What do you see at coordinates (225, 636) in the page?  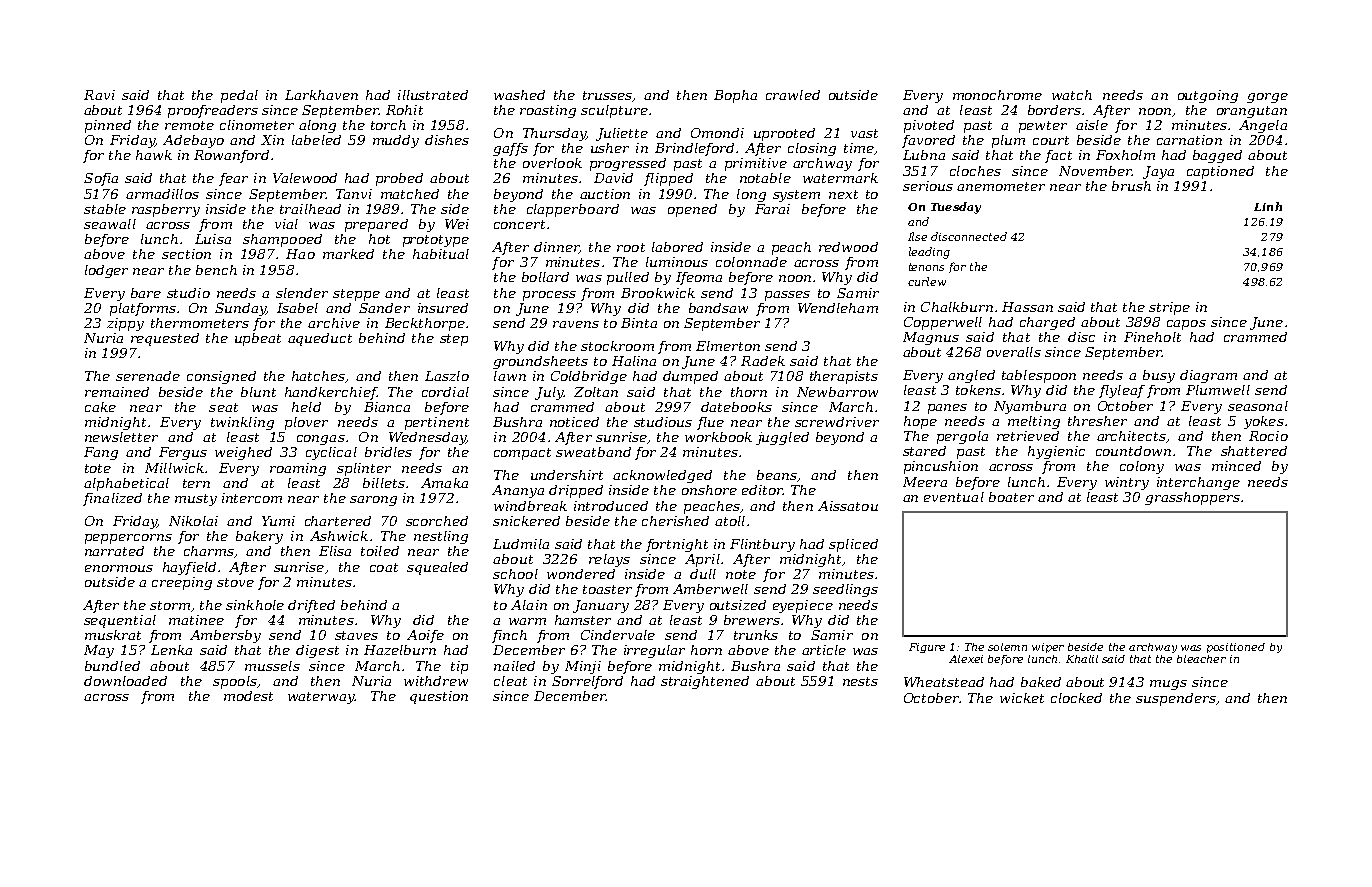 I see `Ambersby` at bounding box center [225, 636].
